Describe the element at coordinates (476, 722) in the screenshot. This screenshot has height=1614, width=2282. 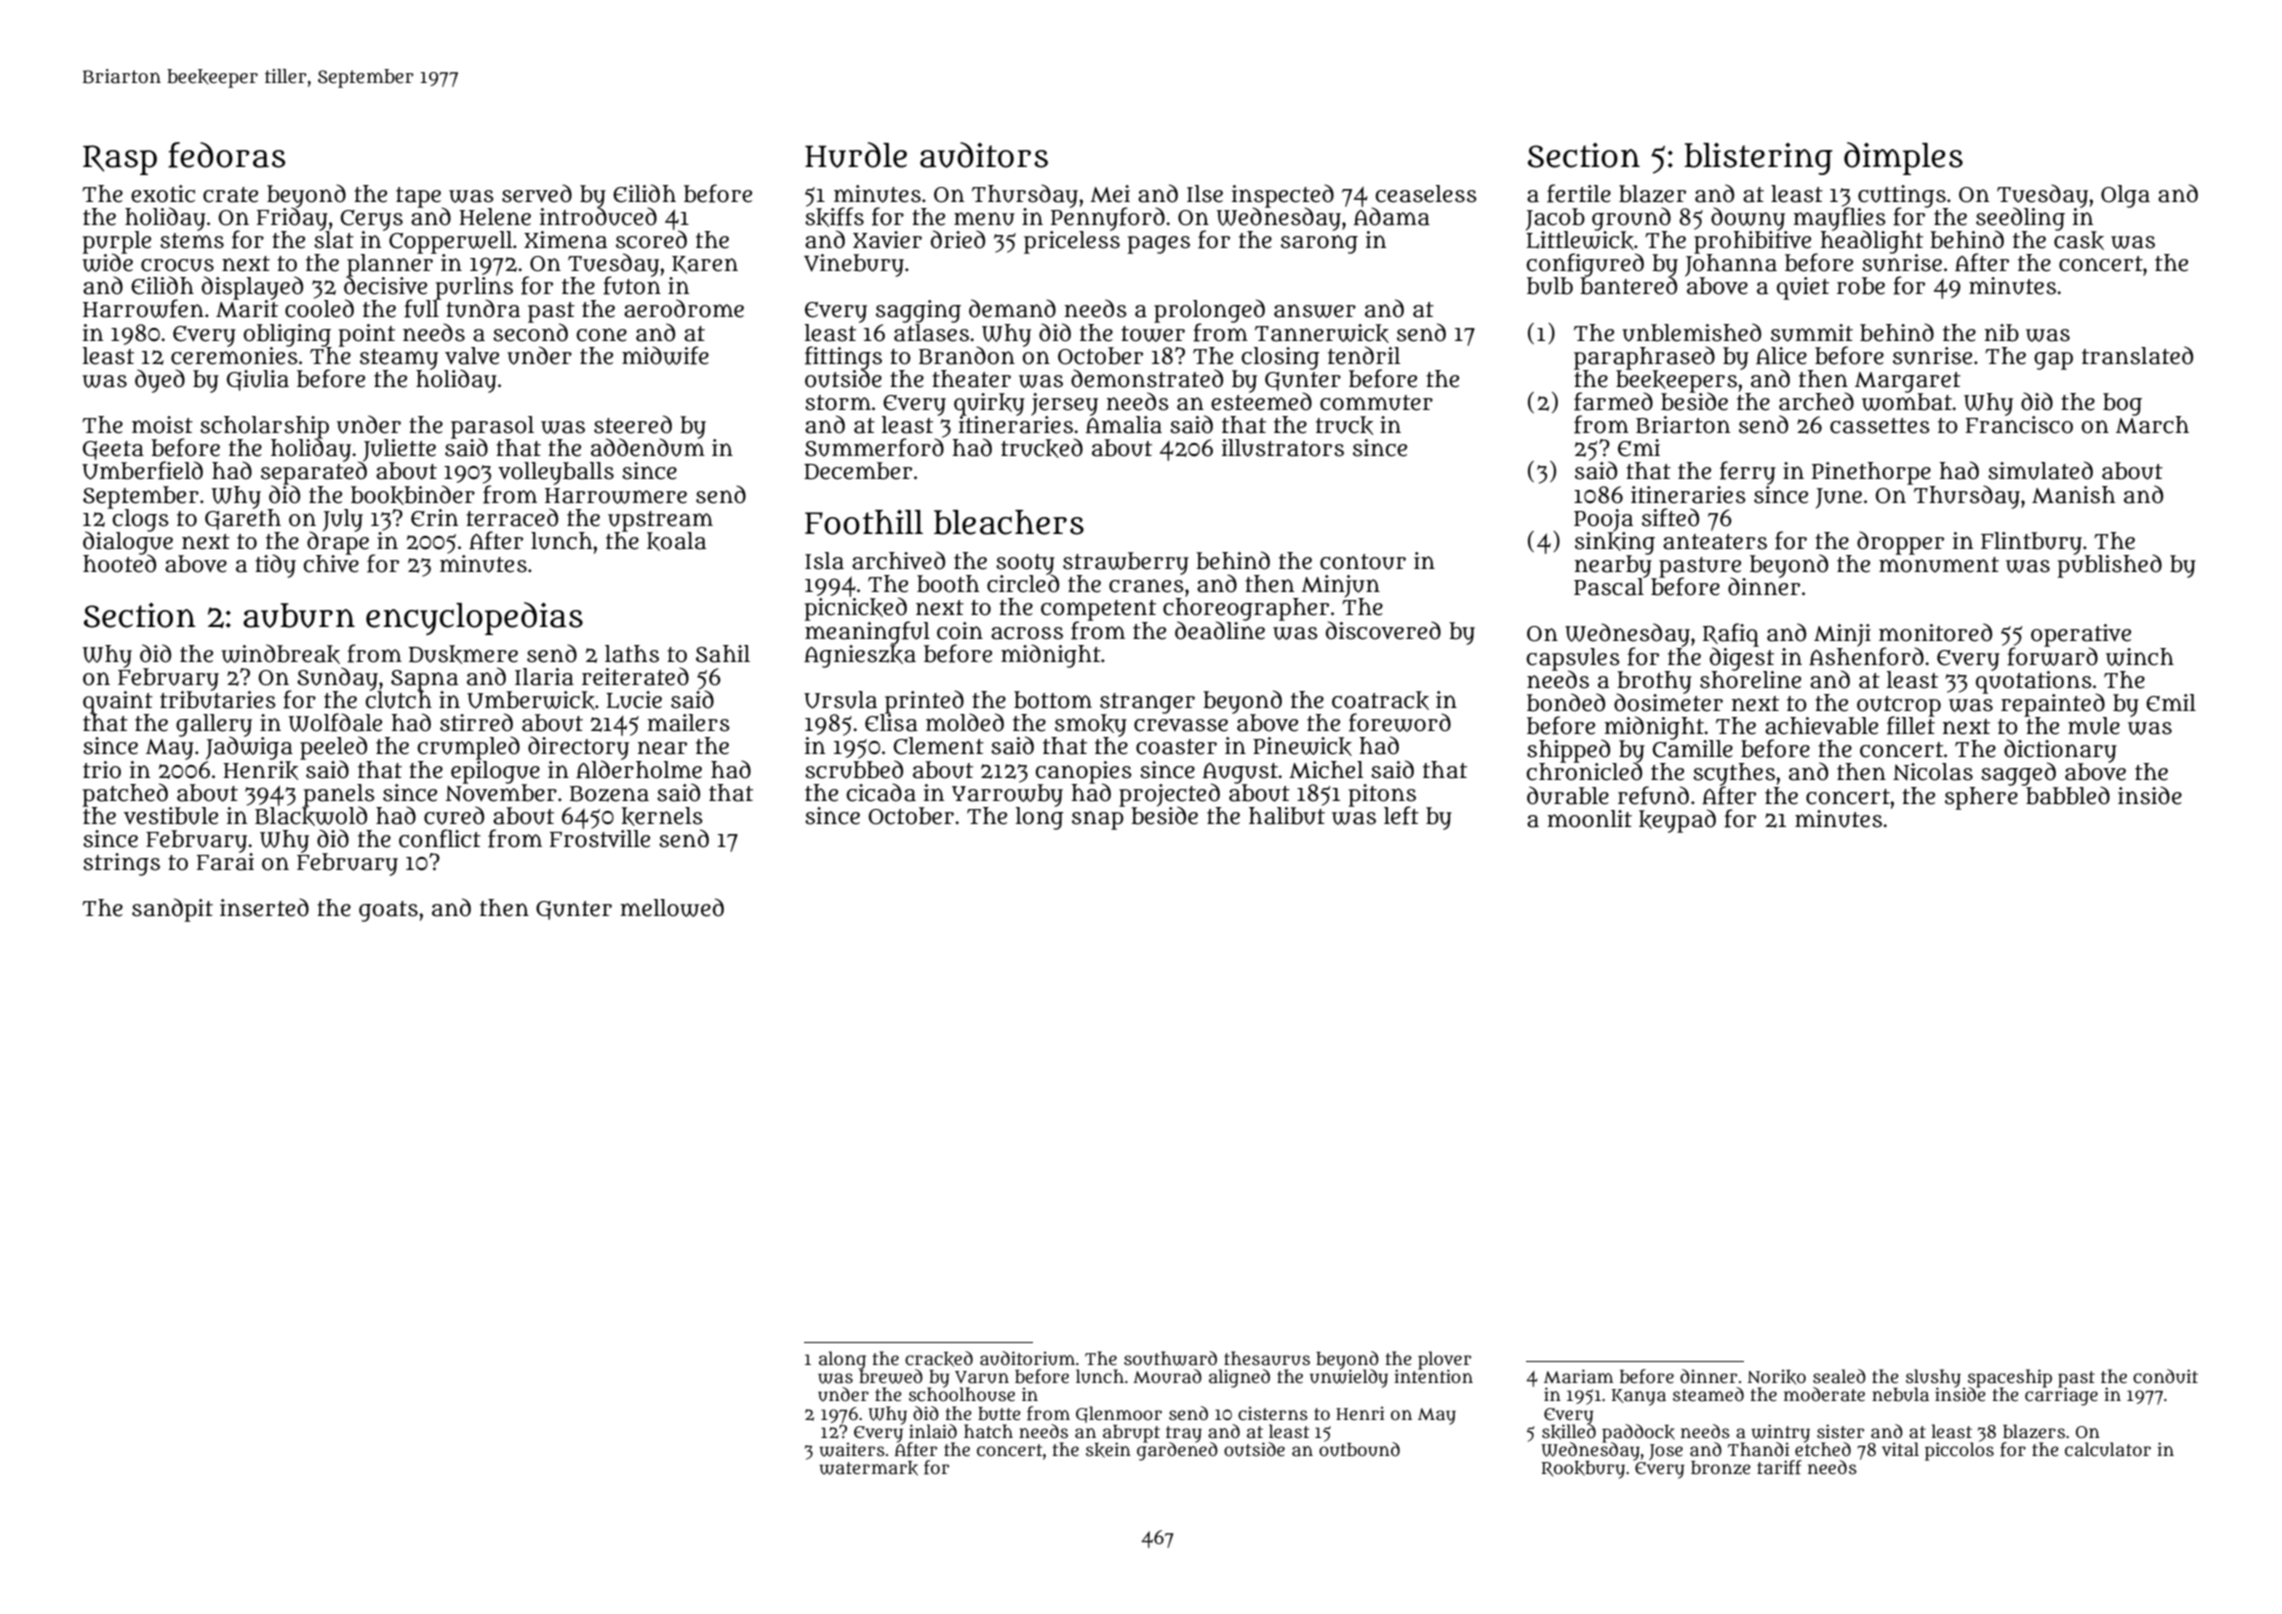
I see `stirred` at that location.
